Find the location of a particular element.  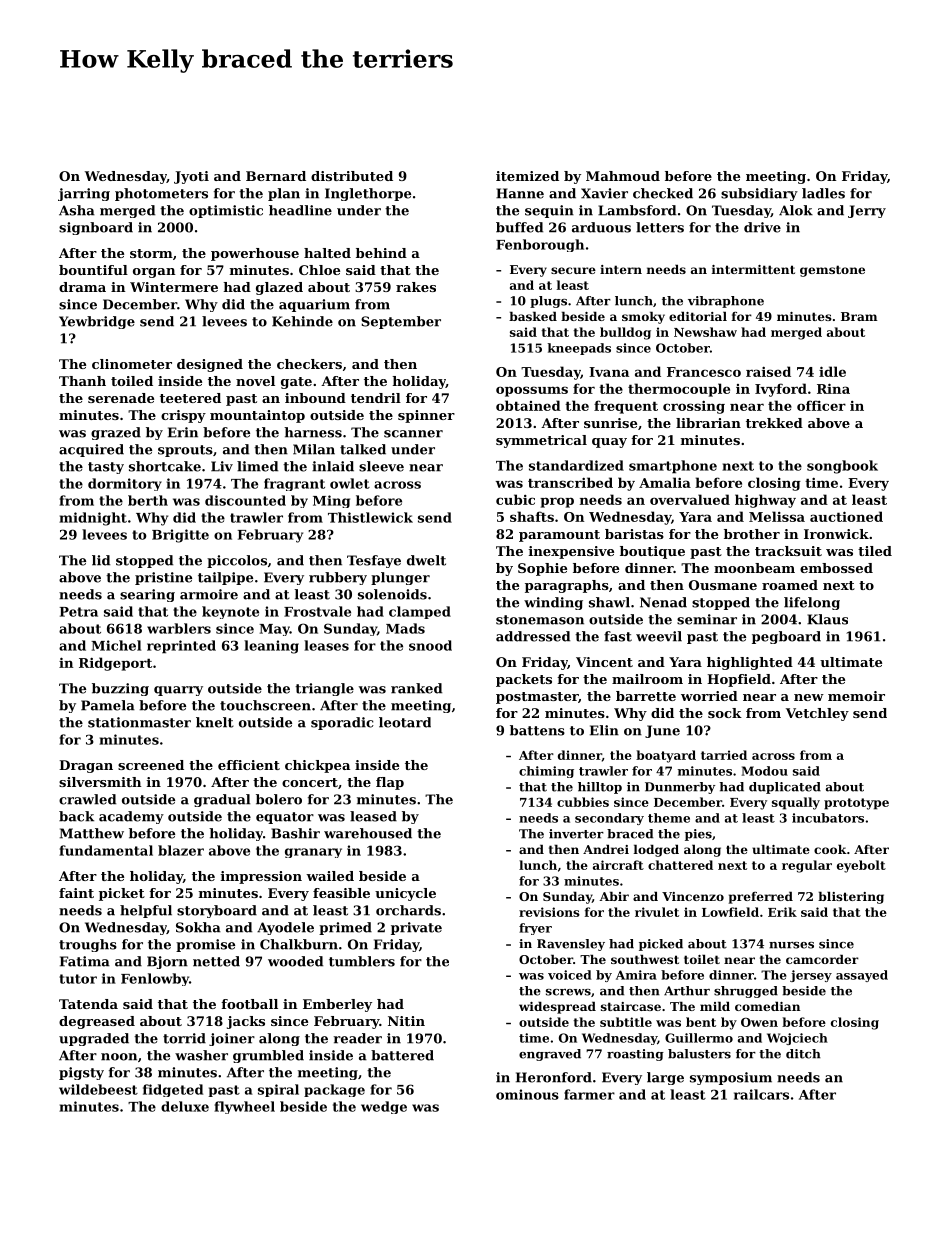

Pamela is located at coordinates (108, 705).
